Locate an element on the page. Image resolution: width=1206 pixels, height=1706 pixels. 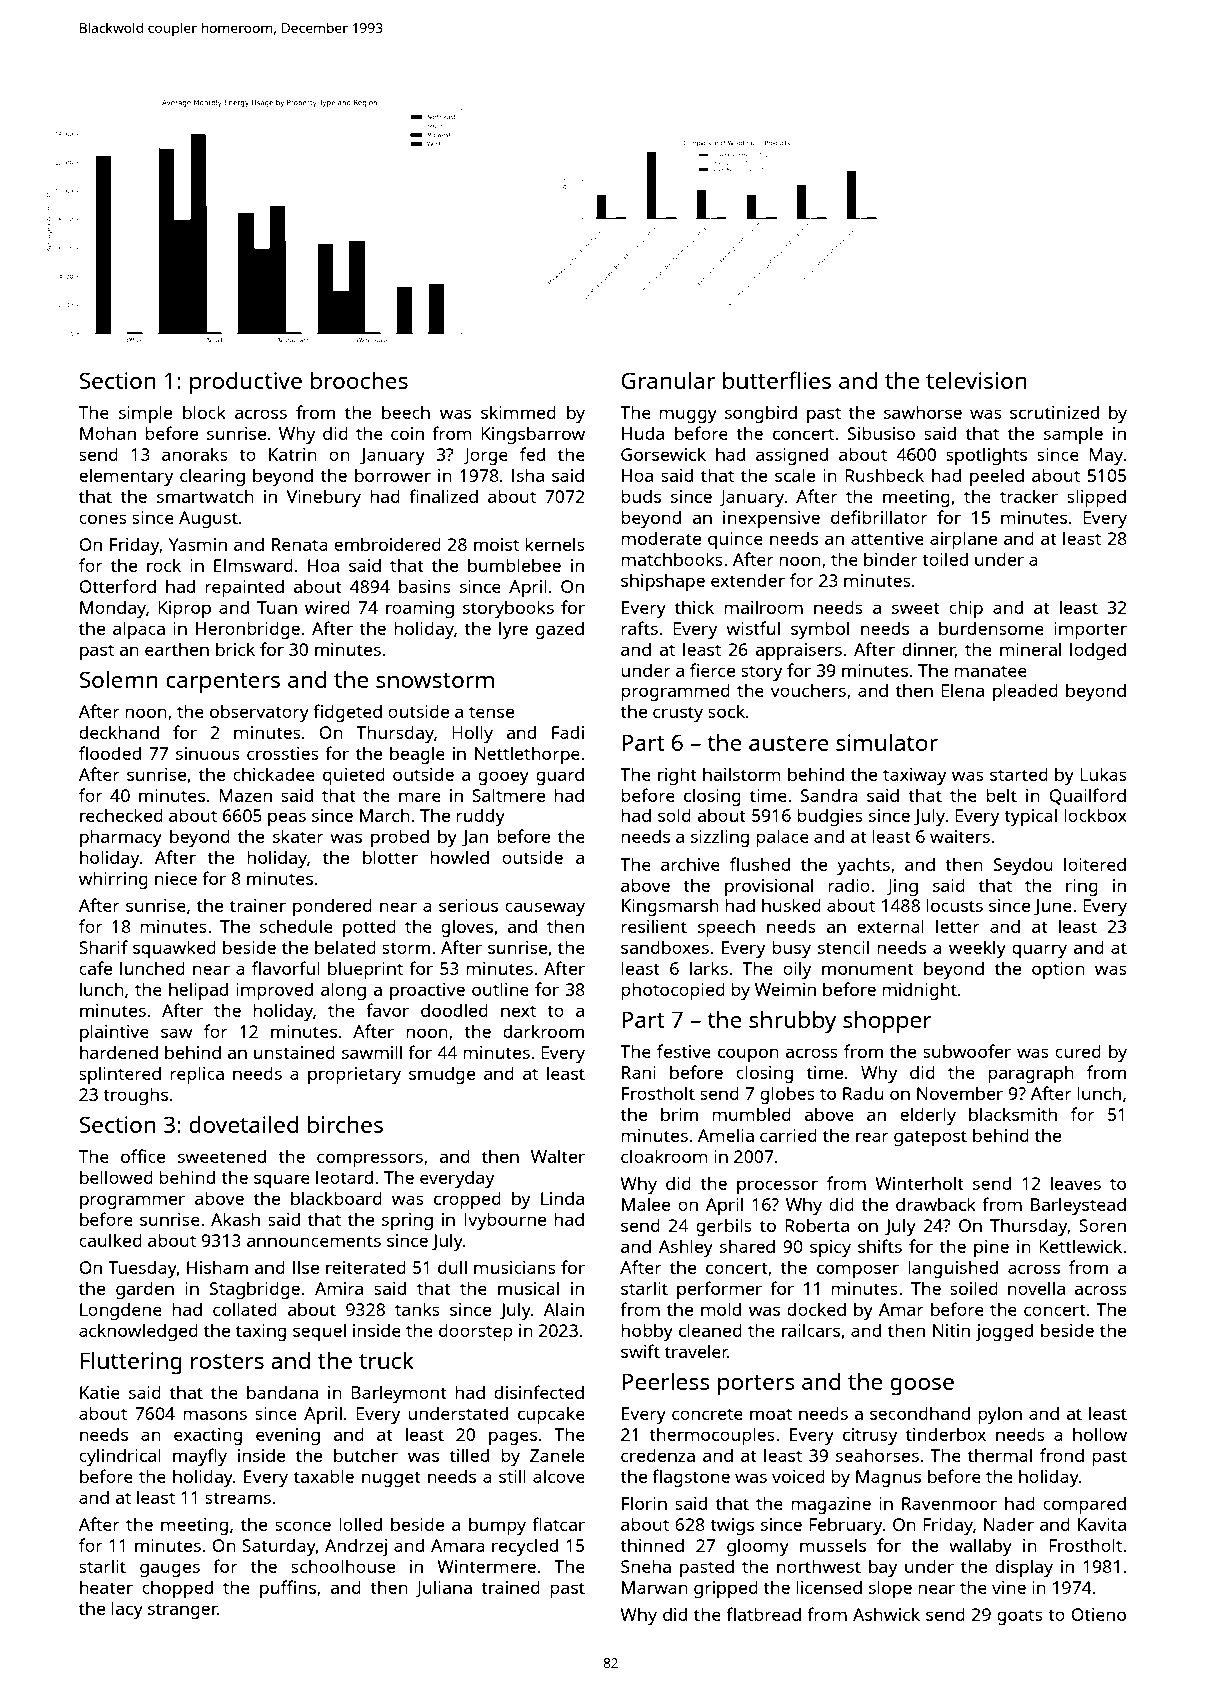
jogged is located at coordinates (1004, 1332).
